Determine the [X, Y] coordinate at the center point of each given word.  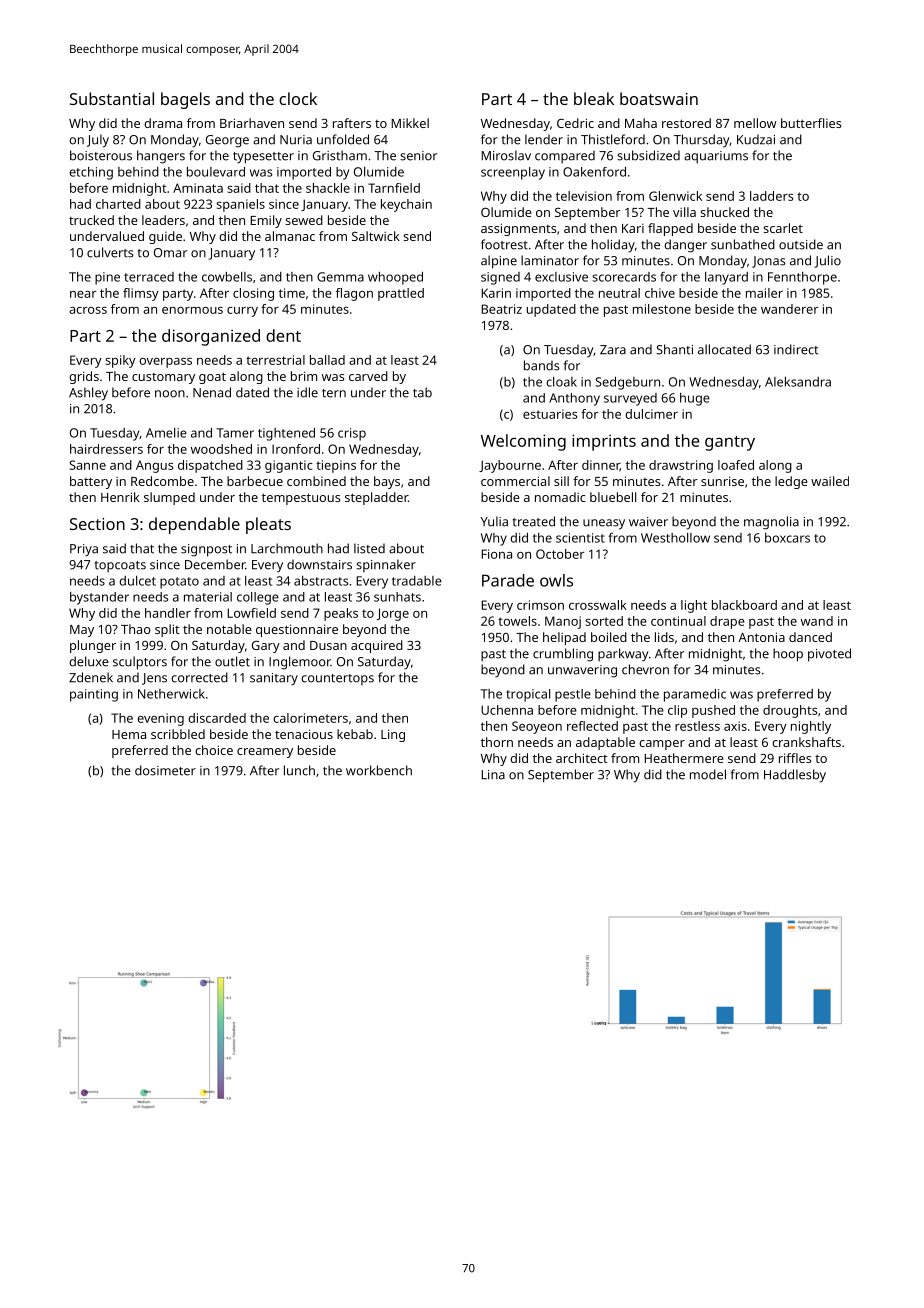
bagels [185, 100]
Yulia [494, 521]
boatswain [659, 98]
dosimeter [165, 770]
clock [298, 98]
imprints [604, 442]
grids [84, 377]
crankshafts [806, 742]
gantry [730, 443]
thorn [497, 742]
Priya [84, 550]
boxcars [787, 538]
